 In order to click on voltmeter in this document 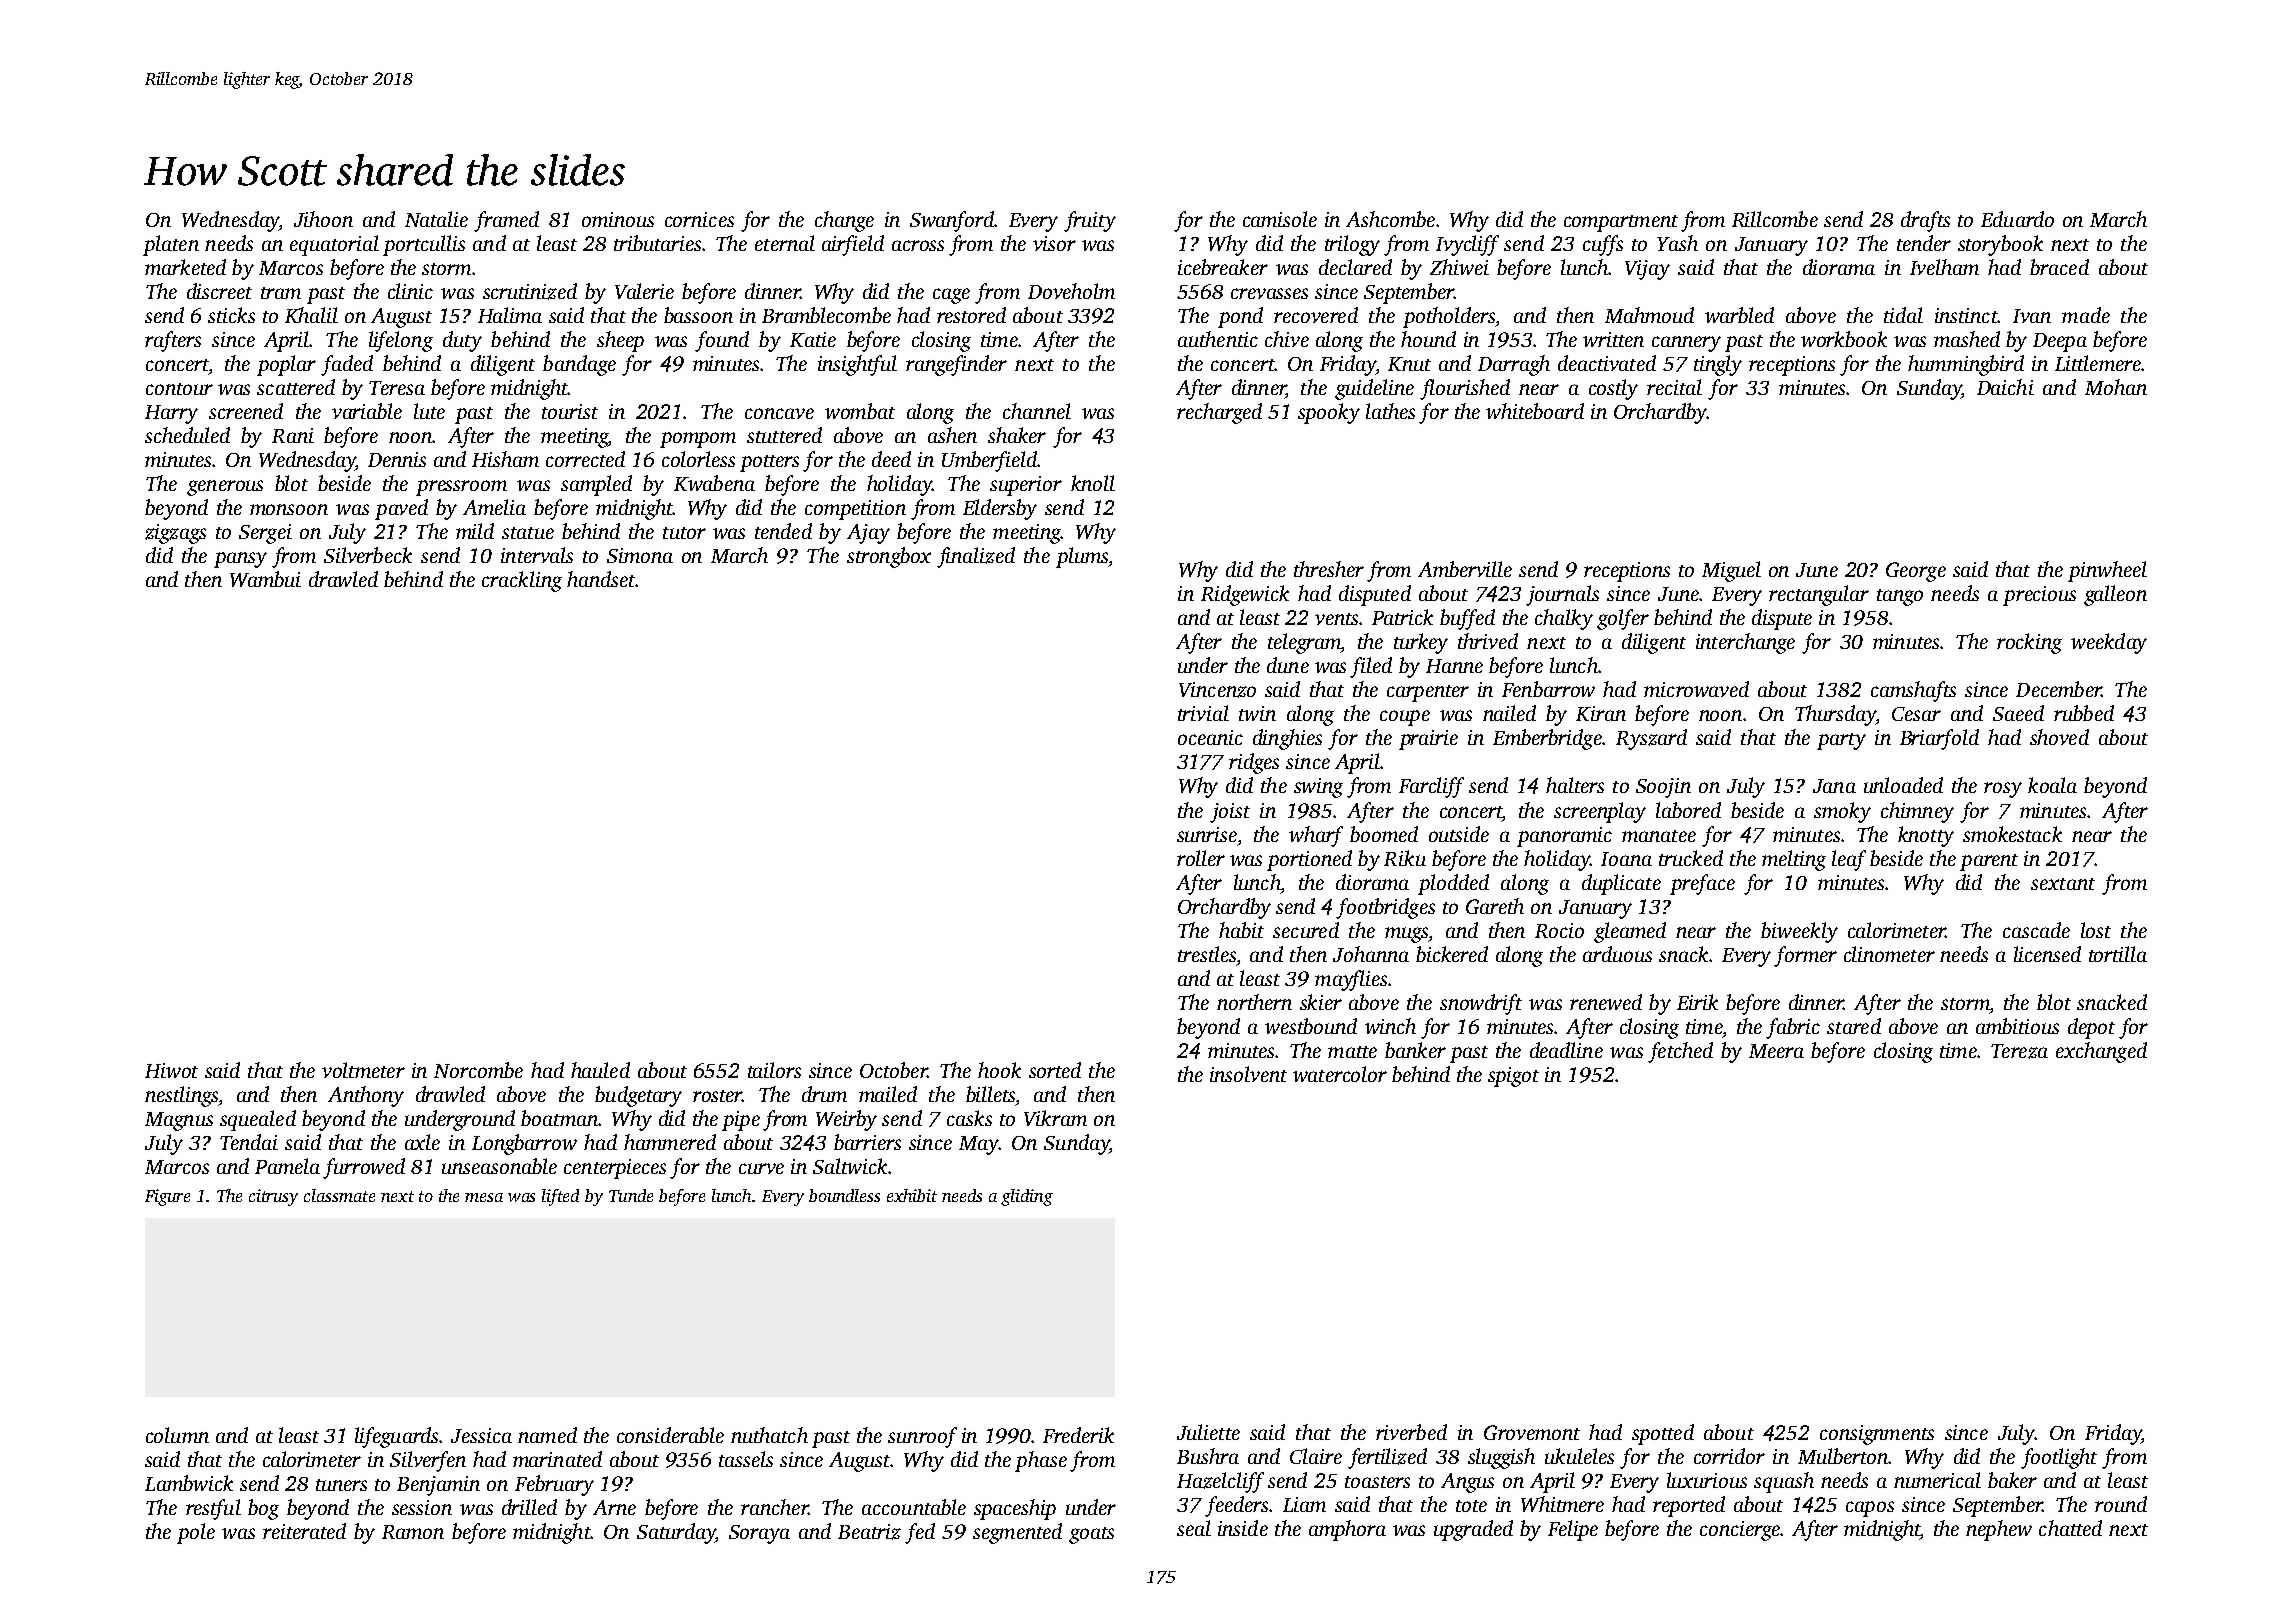, I will do `click(363, 1070)`.
